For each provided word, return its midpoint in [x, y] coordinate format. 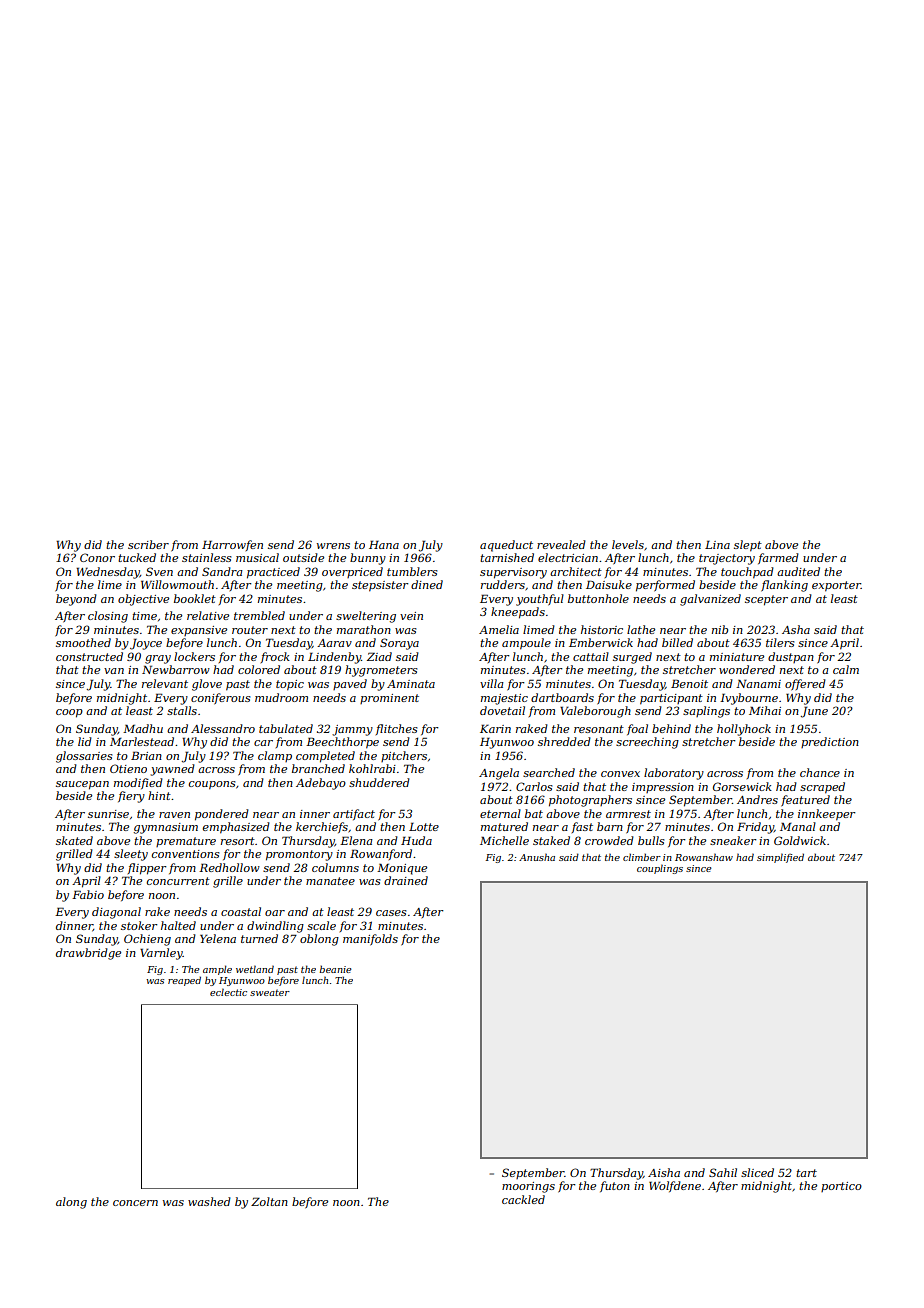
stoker [139, 925]
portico [841, 1187]
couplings [660, 869]
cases [391, 913]
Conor [97, 557]
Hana [384, 544]
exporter [836, 586]
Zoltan [269, 1201]
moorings [528, 1187]
